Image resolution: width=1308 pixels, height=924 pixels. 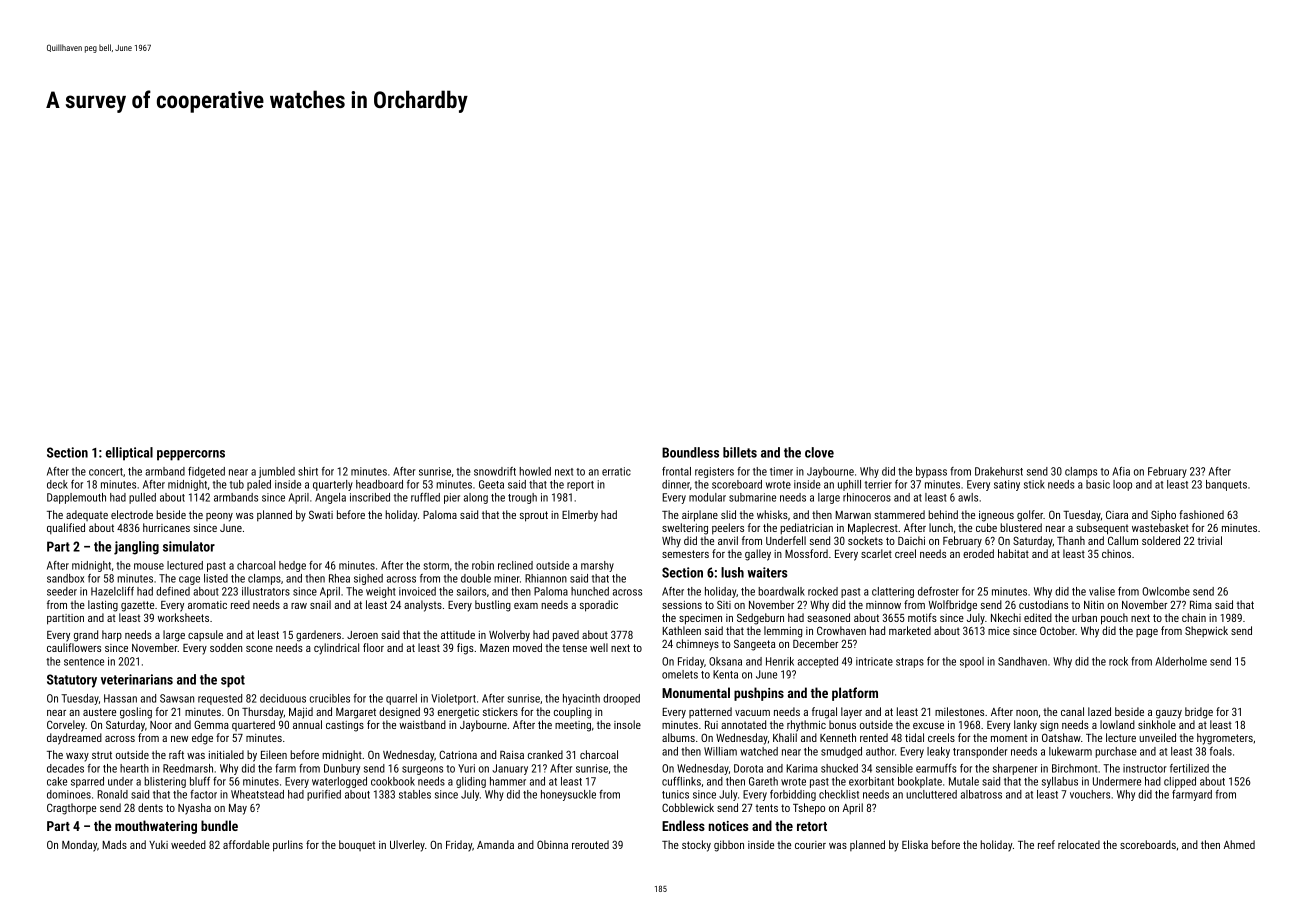 I want to click on marshy, so click(x=597, y=566).
